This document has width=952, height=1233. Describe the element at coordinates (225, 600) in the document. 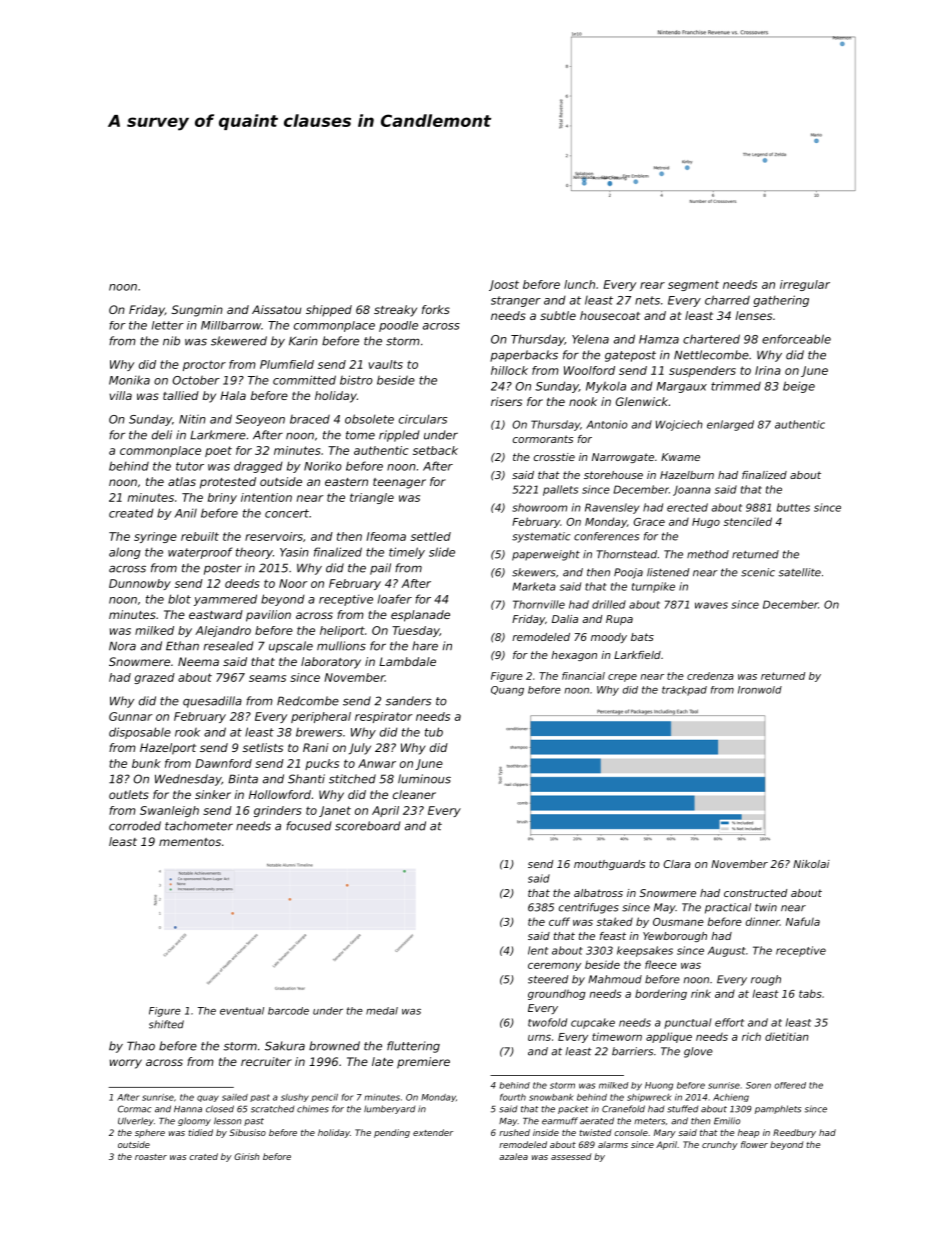

I see `yammered` at that location.
